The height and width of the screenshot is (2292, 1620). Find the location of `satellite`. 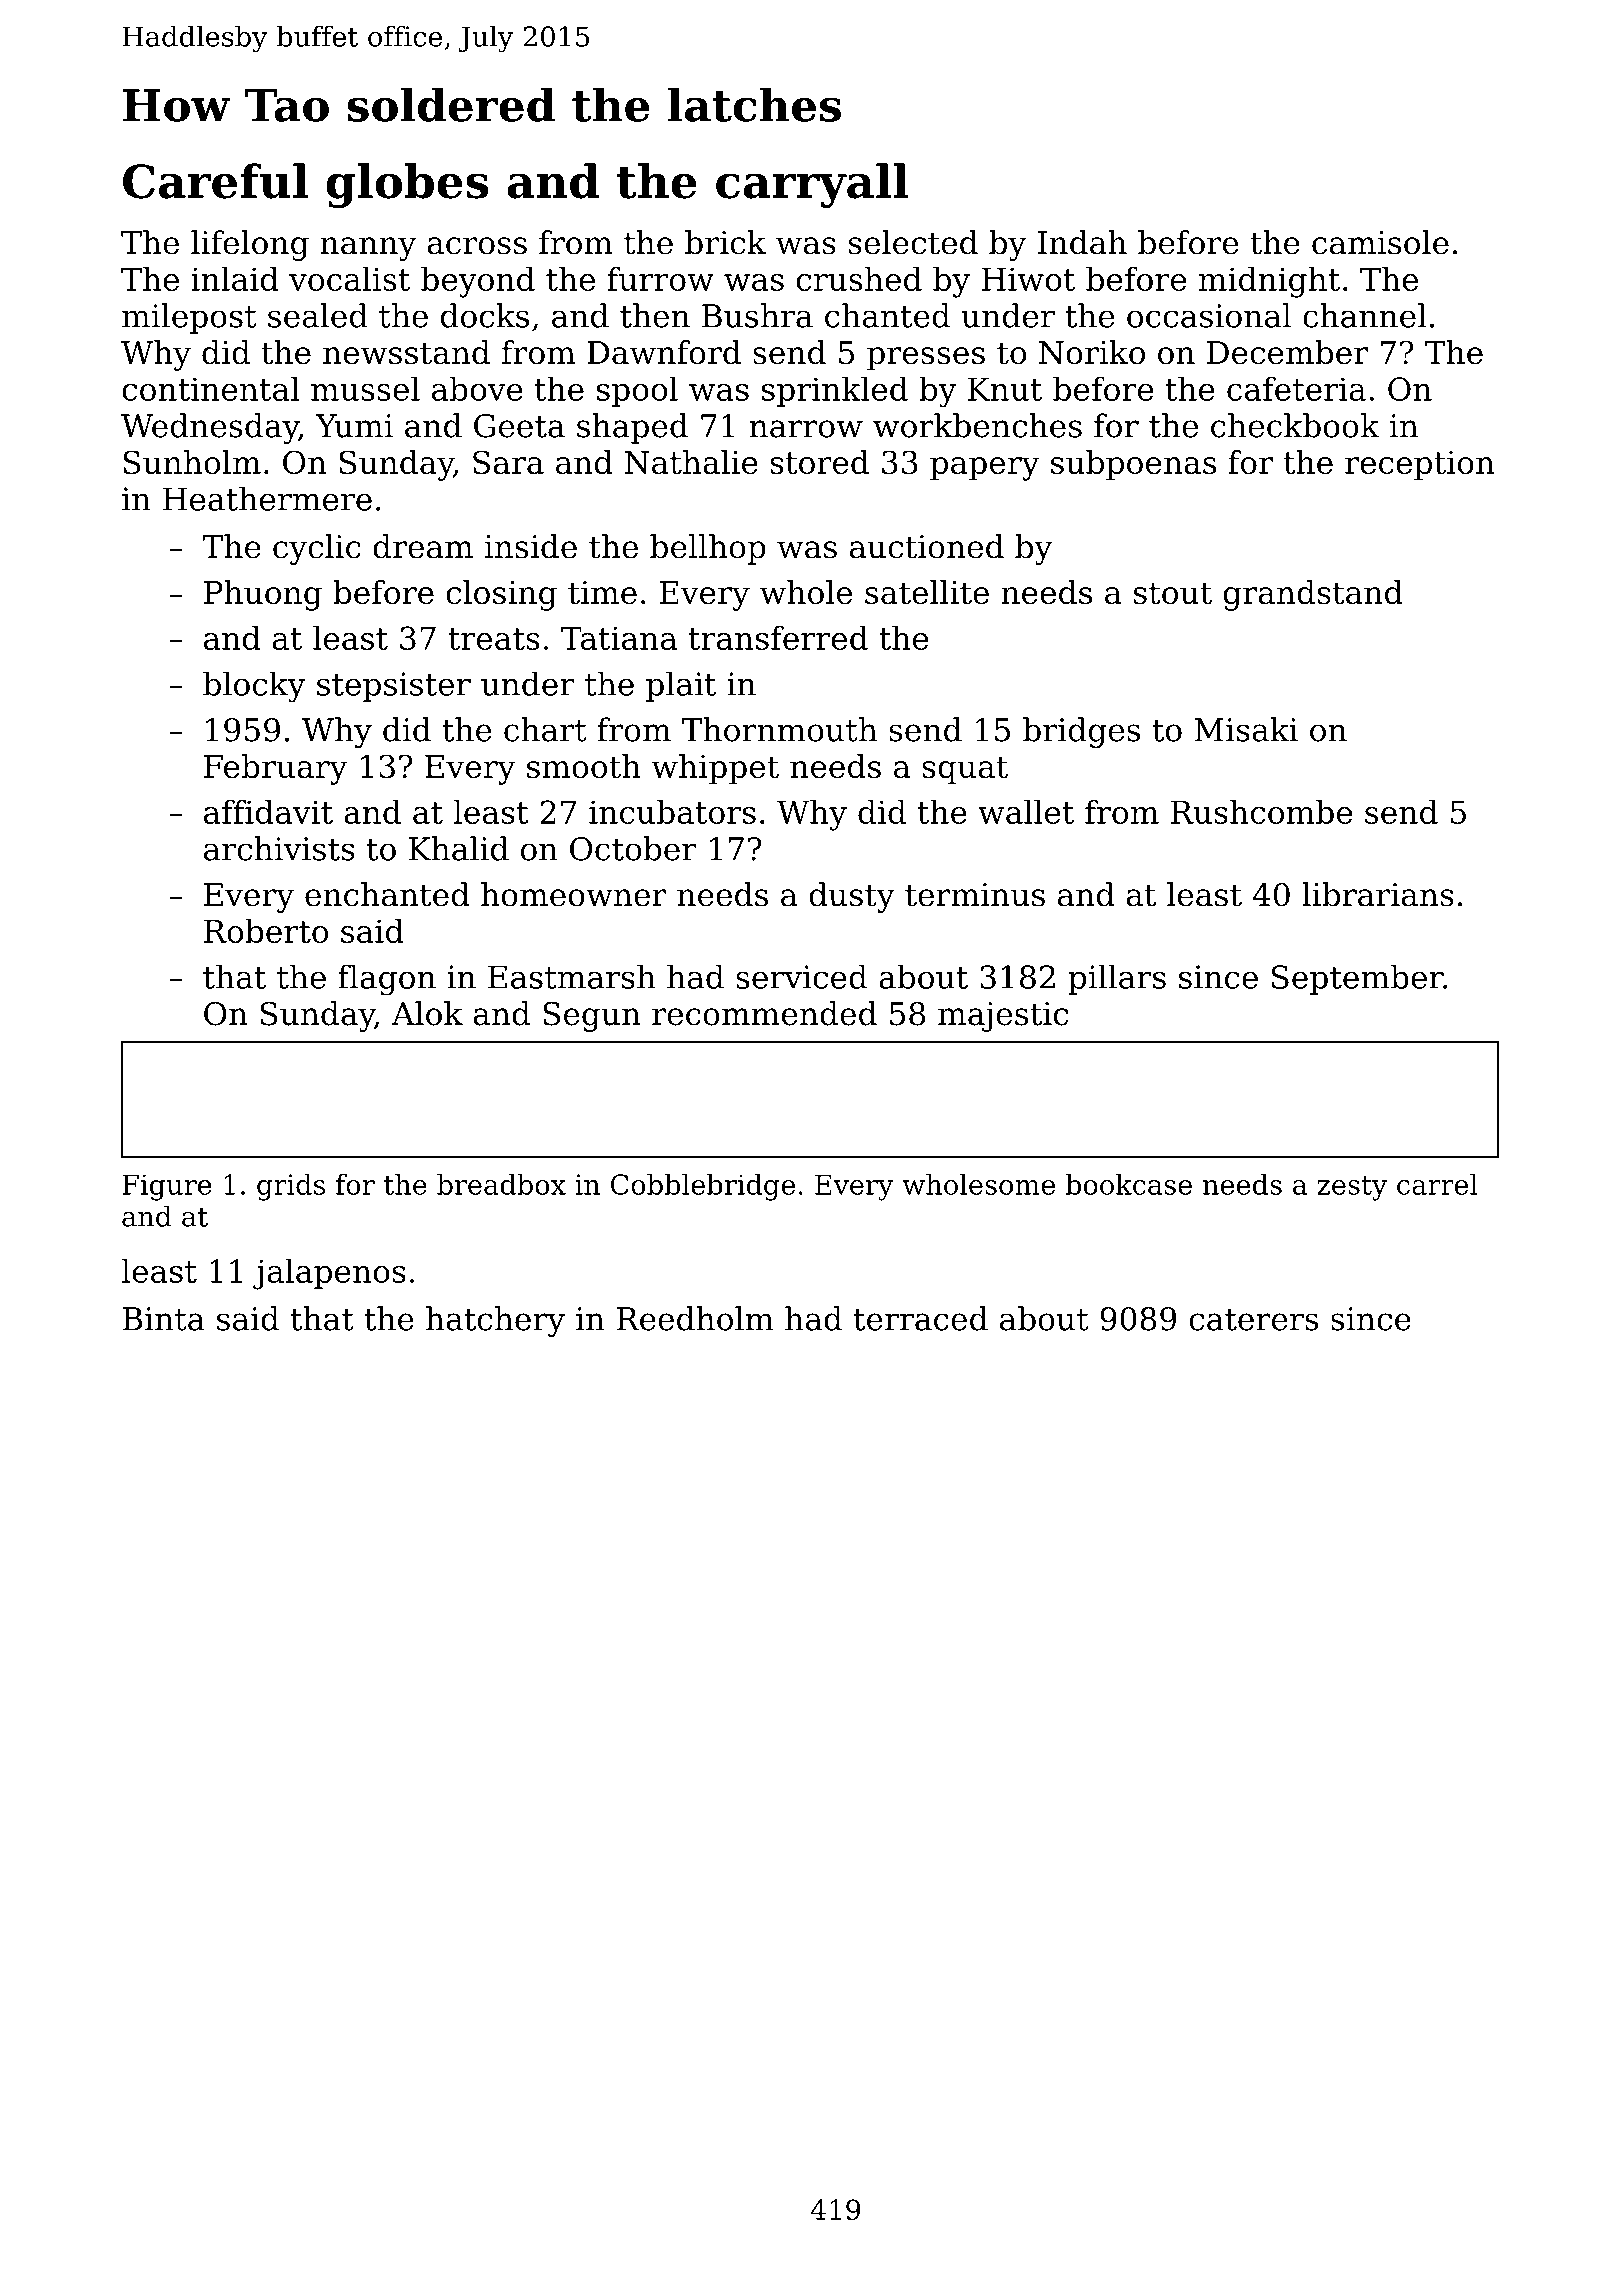

satellite is located at coordinates (927, 592).
